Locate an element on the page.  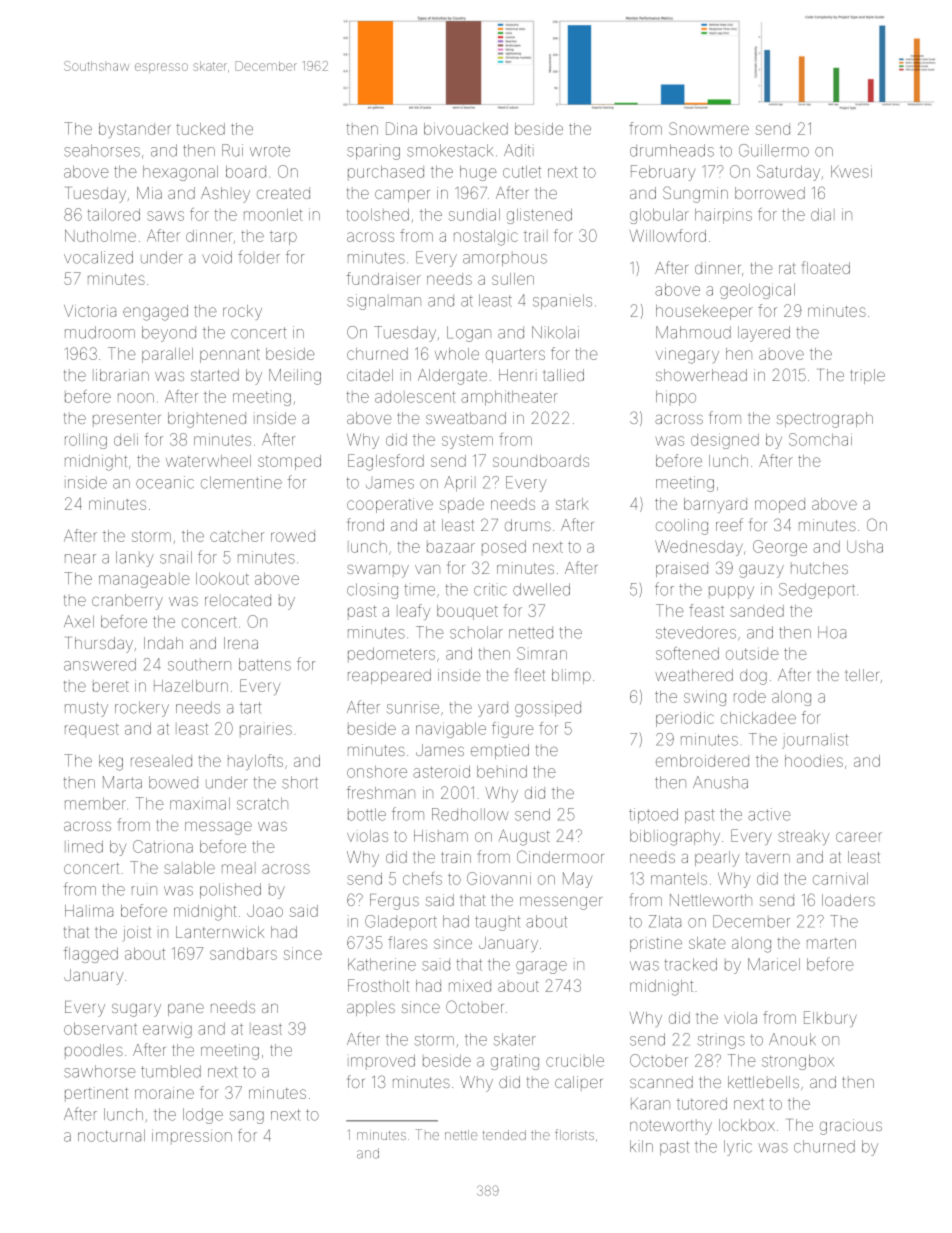
drums is located at coordinates (528, 525).
